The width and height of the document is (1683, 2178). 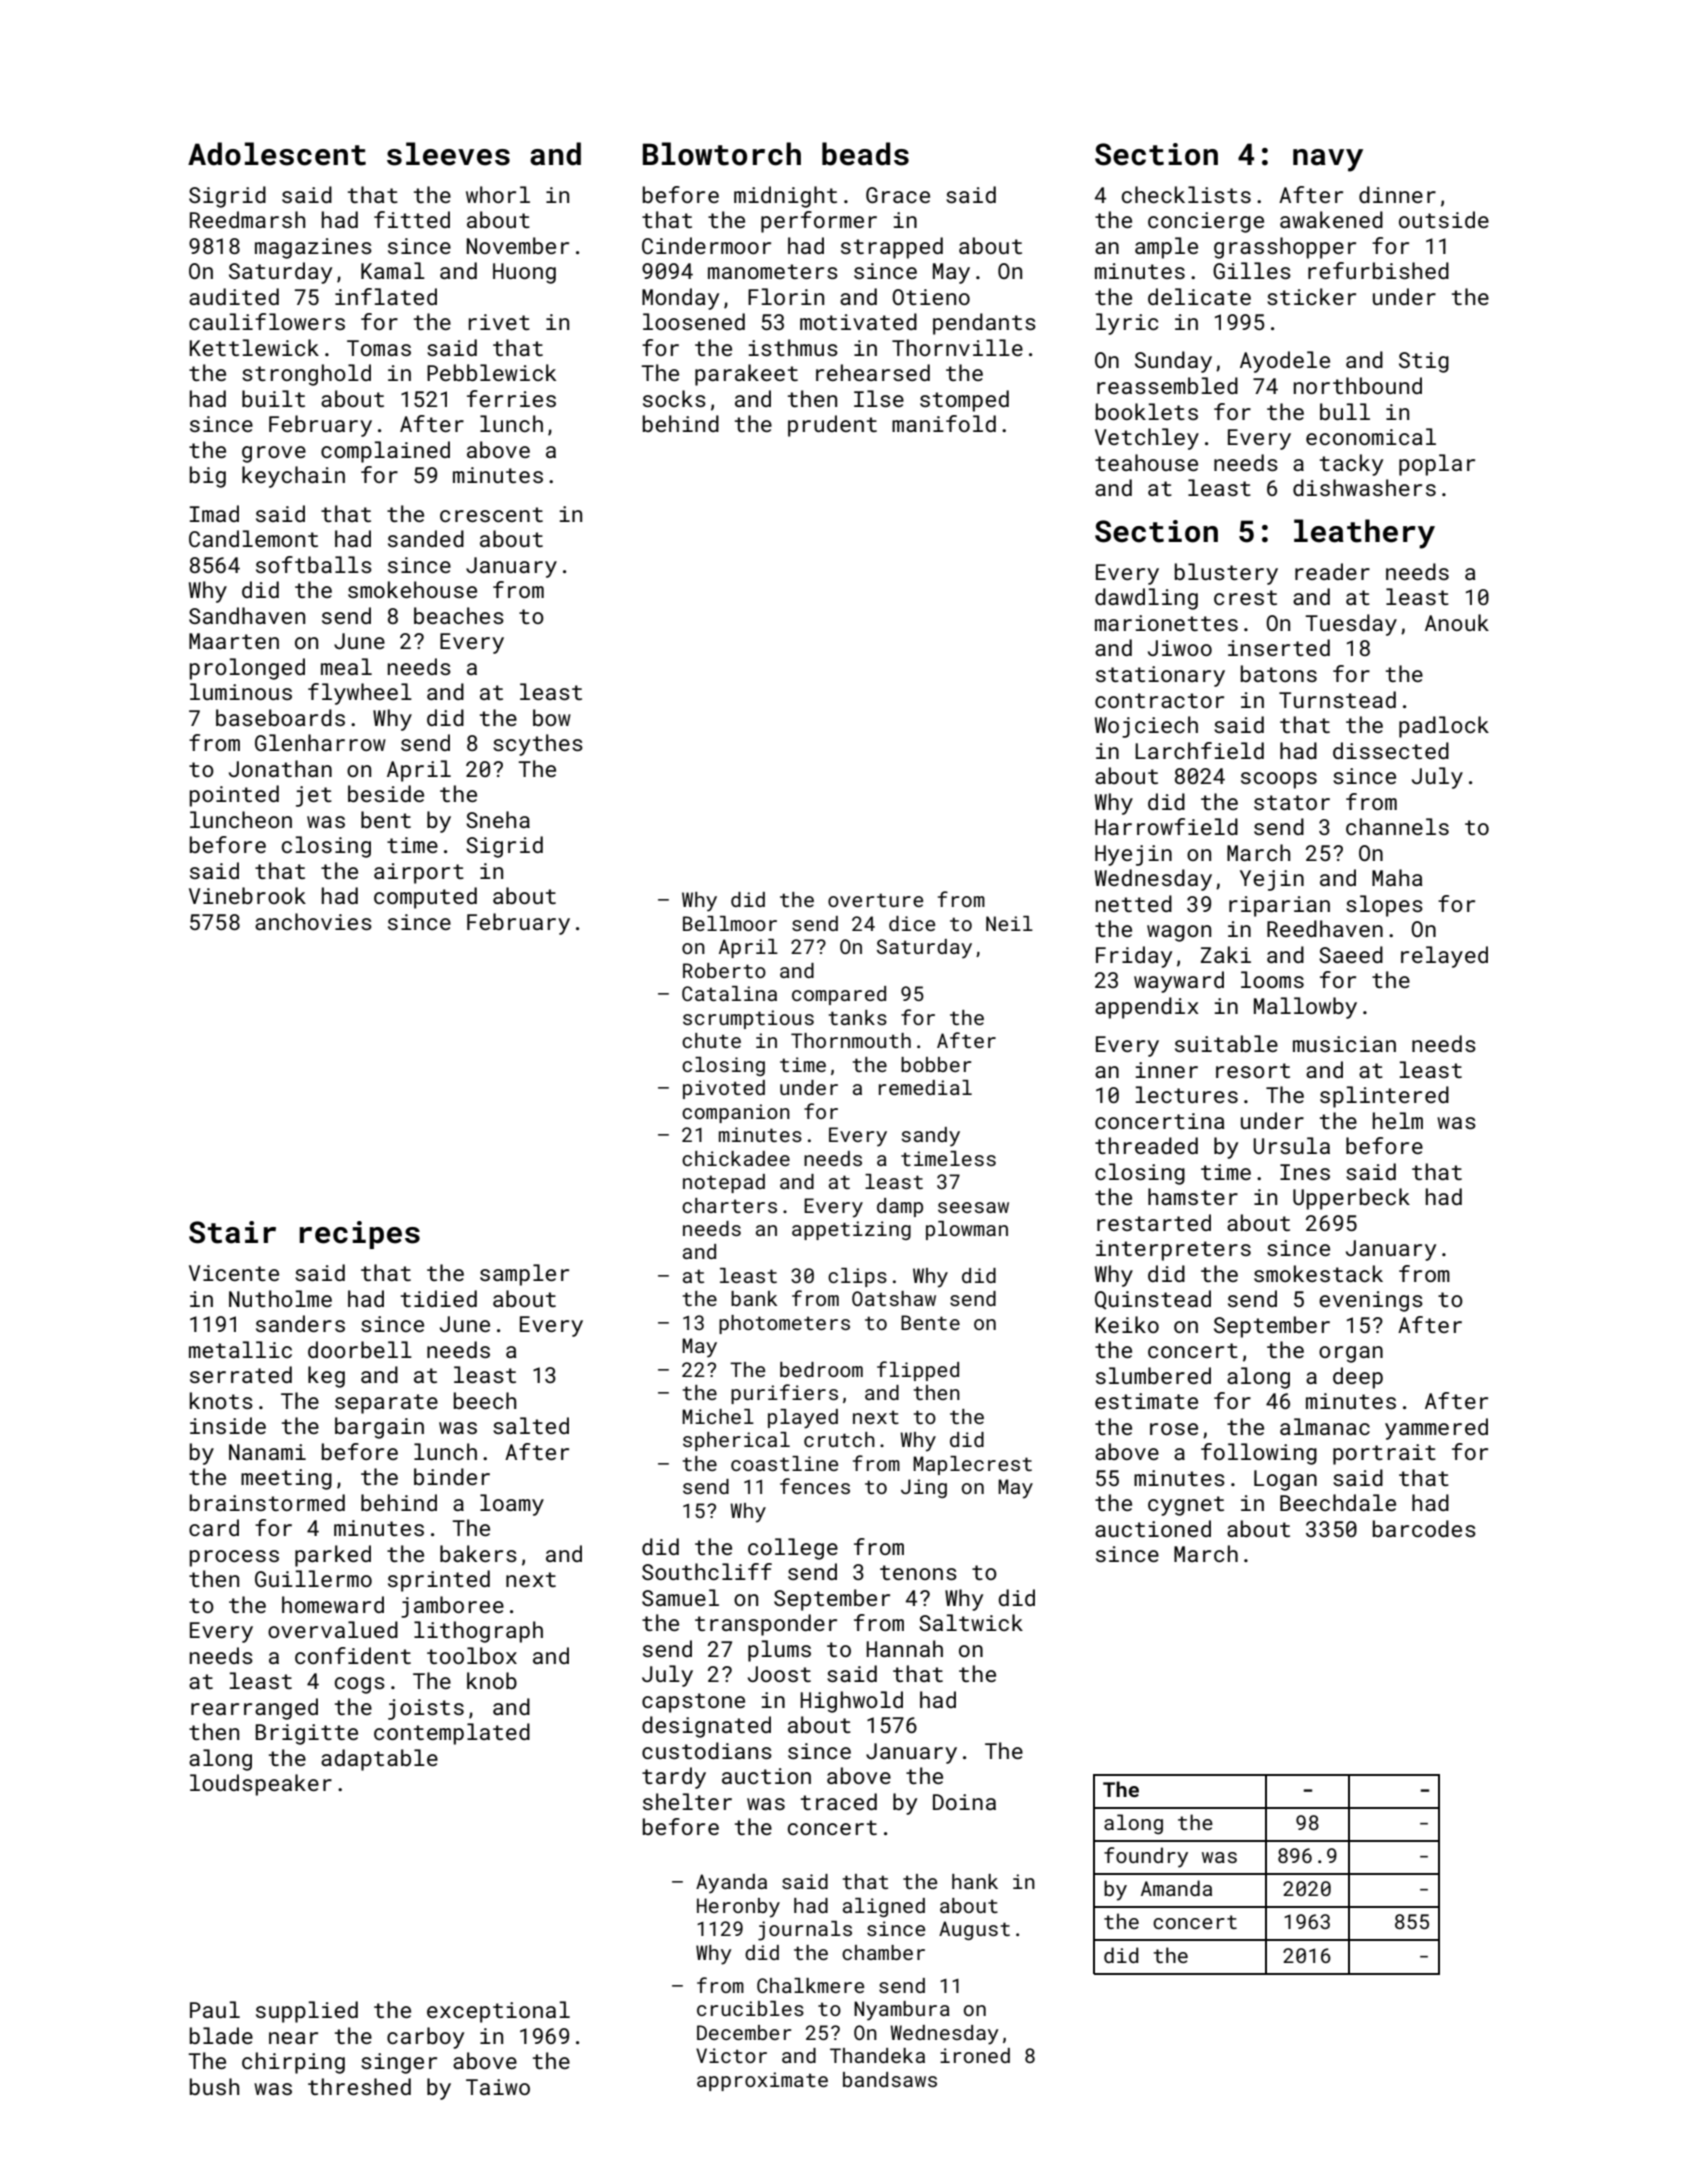 What do you see at coordinates (472, 1655) in the document?
I see `toolbox` at bounding box center [472, 1655].
